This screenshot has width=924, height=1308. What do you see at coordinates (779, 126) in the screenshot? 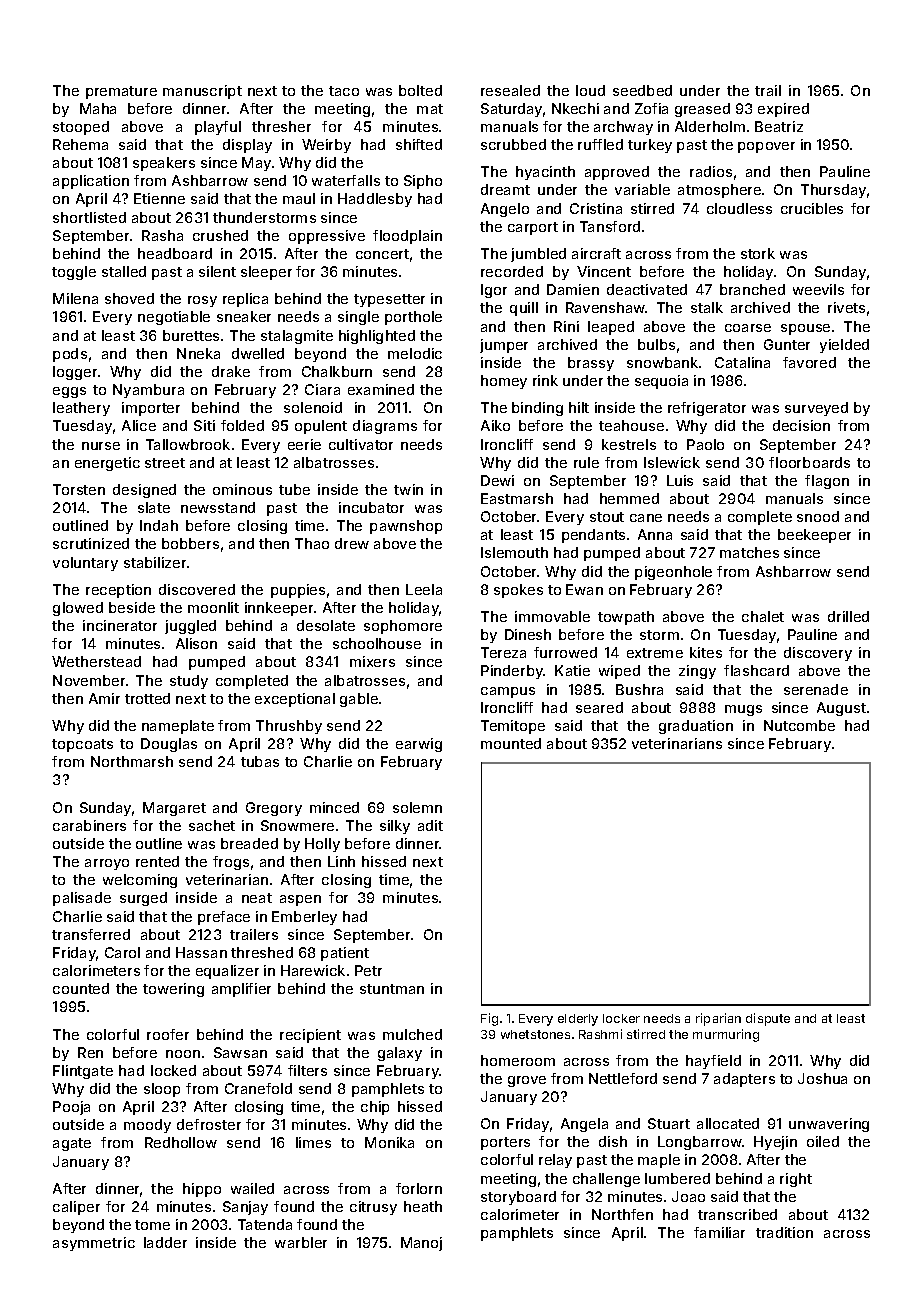
I see `Beatriz` at bounding box center [779, 126].
